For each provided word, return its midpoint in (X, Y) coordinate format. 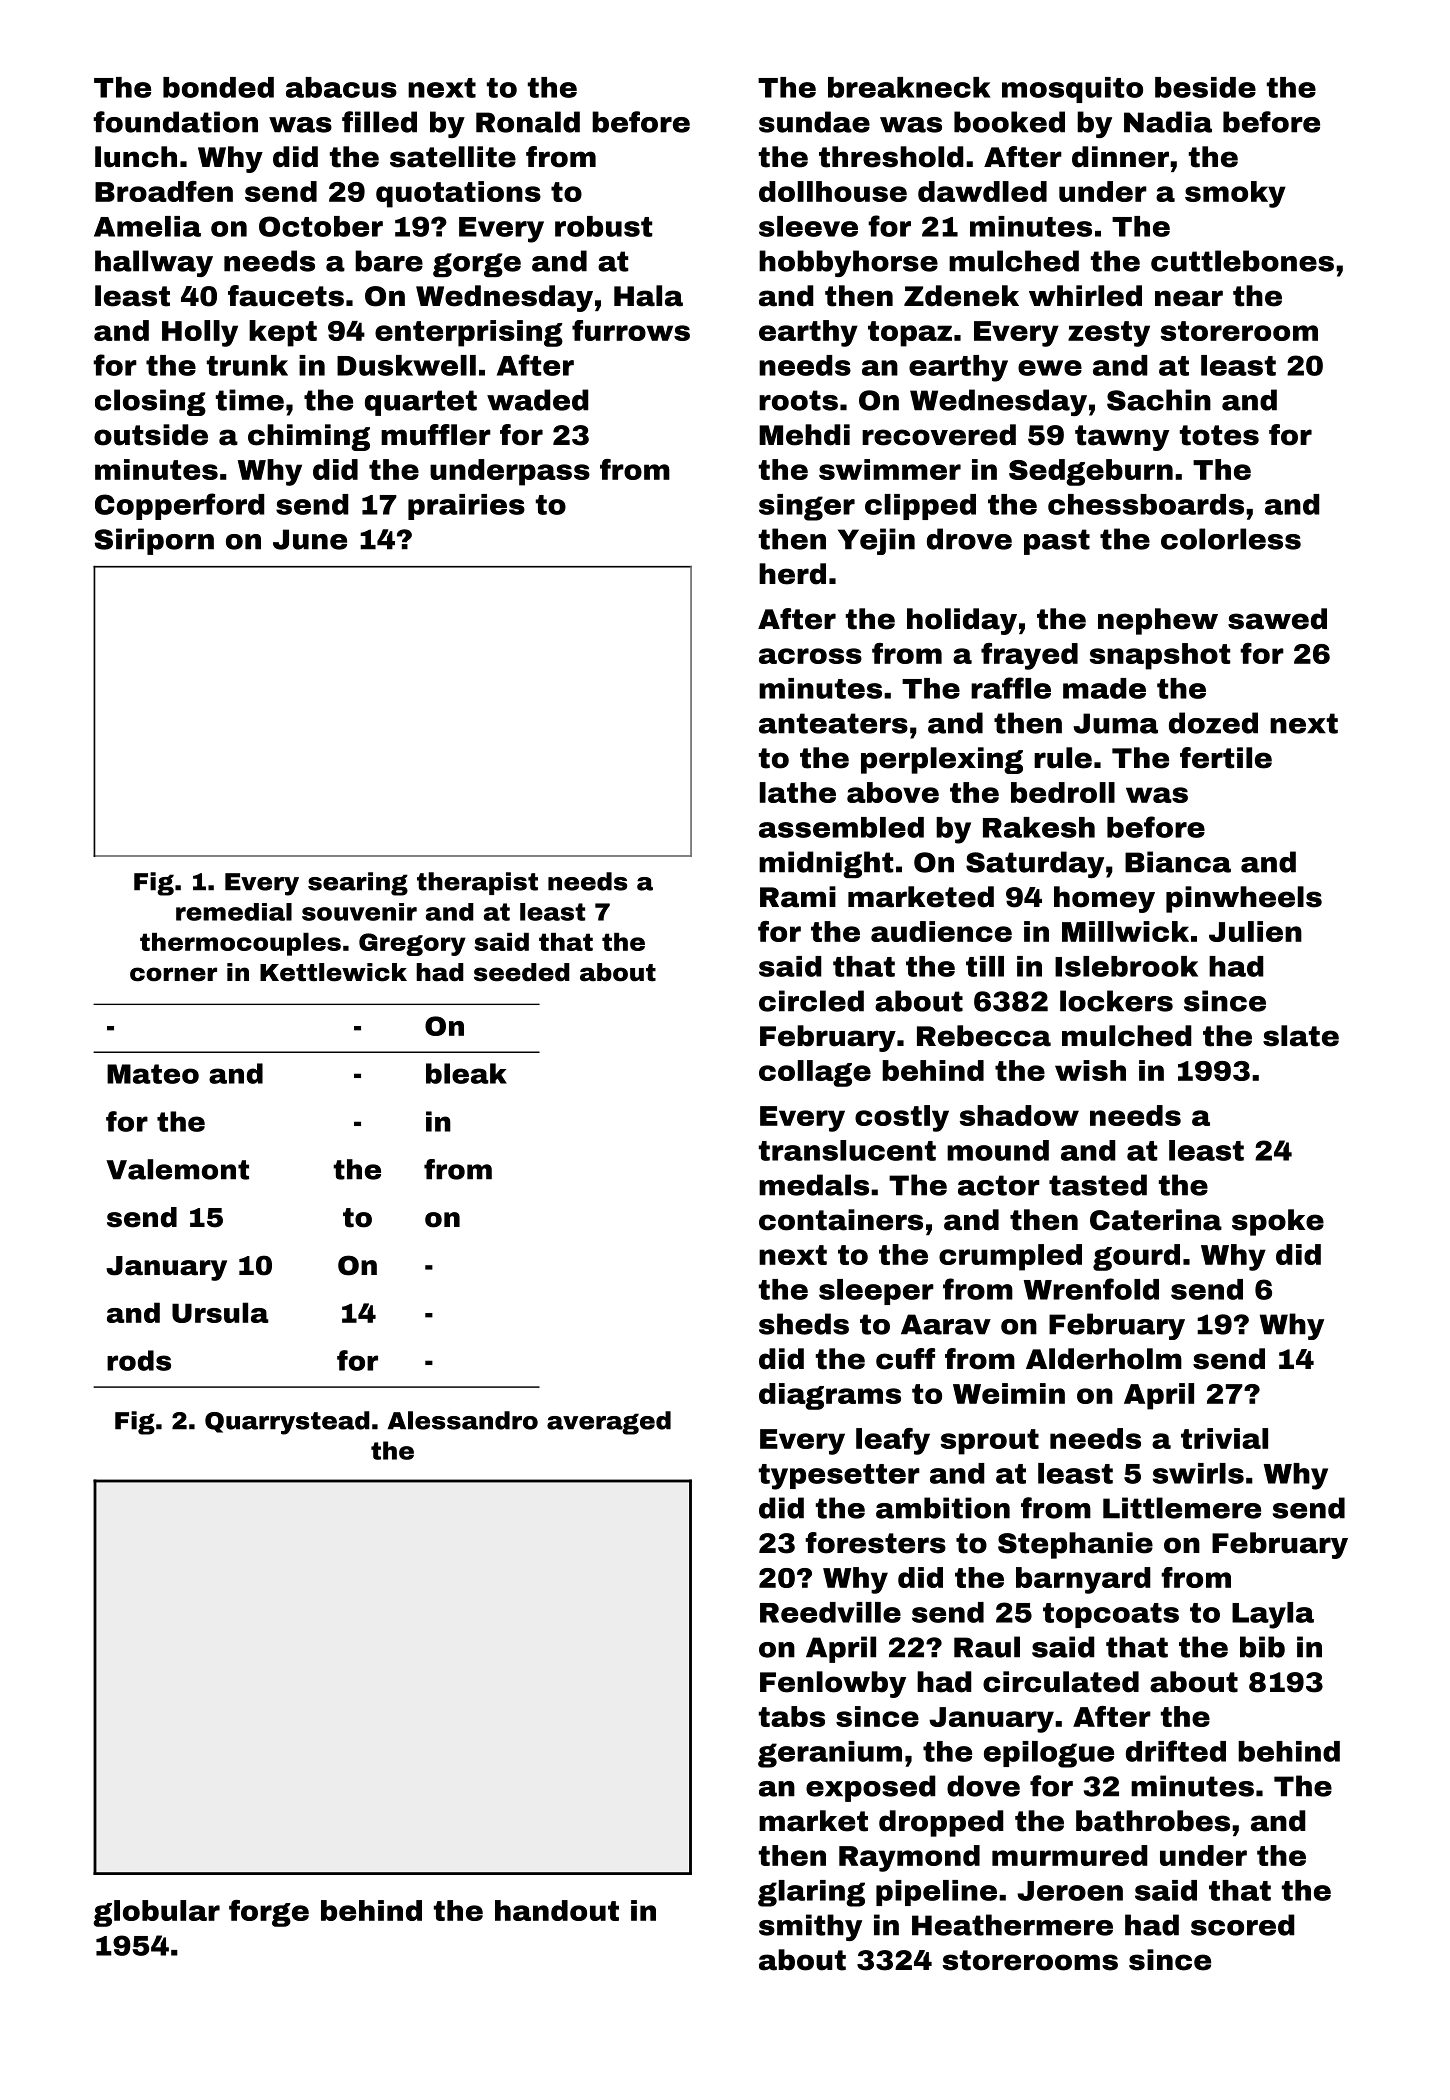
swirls (1198, 1473)
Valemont (177, 1169)
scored (1243, 1925)
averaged (609, 1423)
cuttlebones (1242, 261)
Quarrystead (287, 1423)
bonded (218, 87)
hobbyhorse (848, 263)
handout (557, 1910)
